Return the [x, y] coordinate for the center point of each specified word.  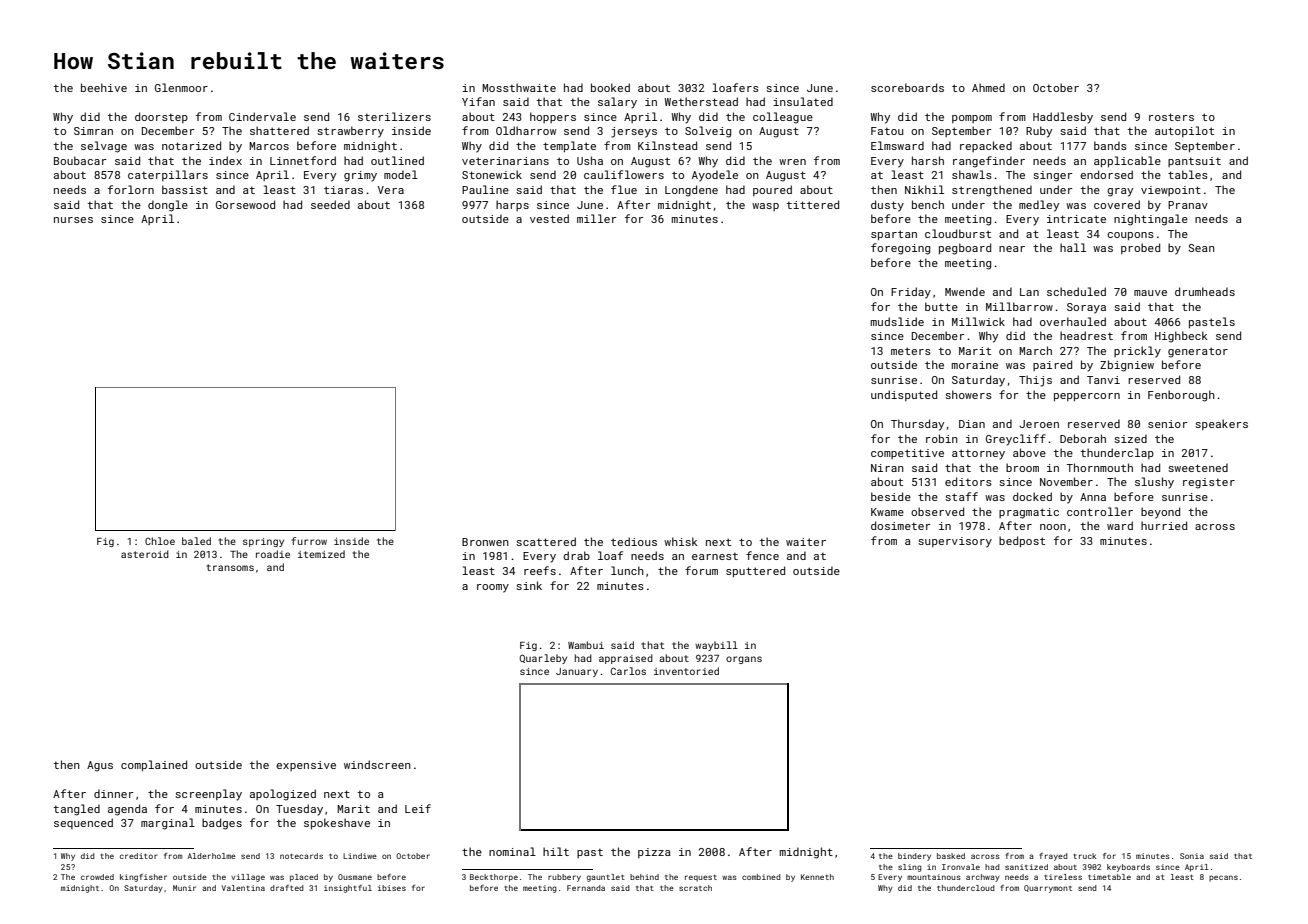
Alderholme [211, 856]
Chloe [160, 541]
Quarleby [543, 659]
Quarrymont [1048, 889]
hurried [1164, 525]
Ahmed [988, 87]
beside [891, 496]
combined [761, 877]
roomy [493, 588]
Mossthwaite [519, 87]
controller [1100, 511]
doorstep [161, 117]
